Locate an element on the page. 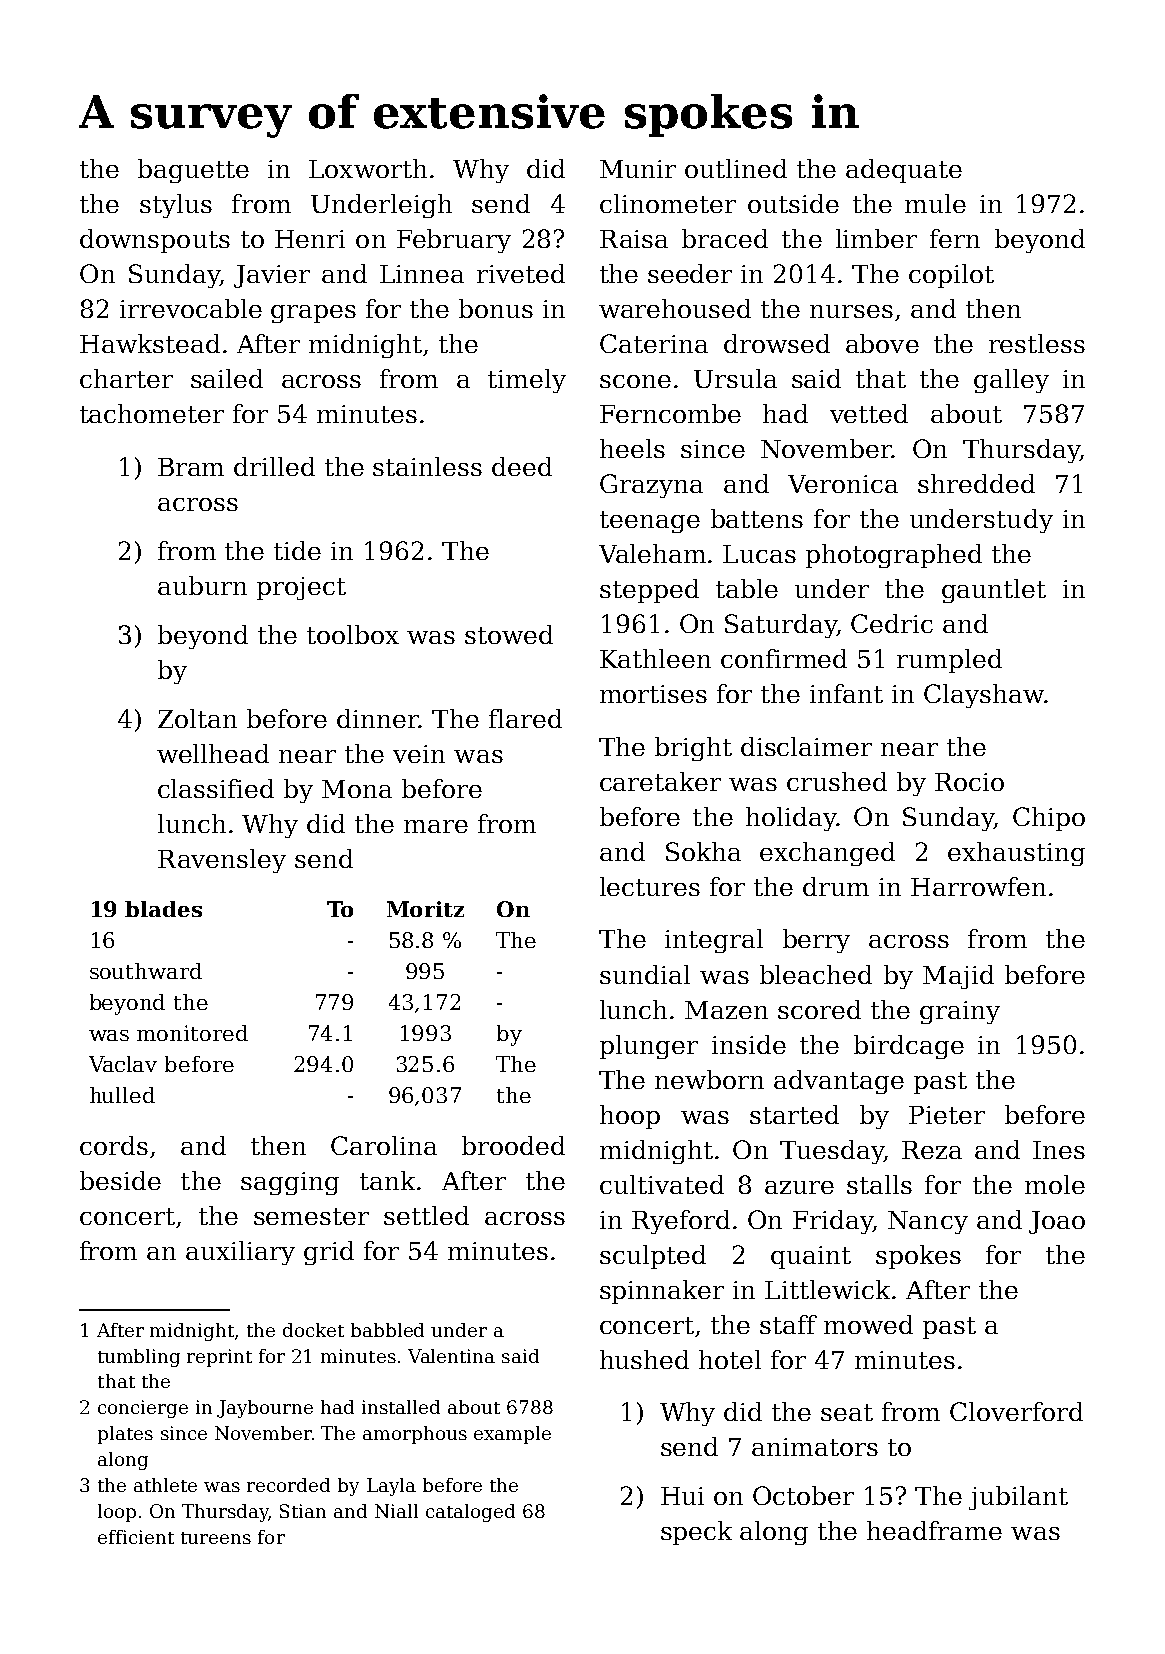 The height and width of the page is (1654, 1165). Loxworth is located at coordinates (368, 168).
